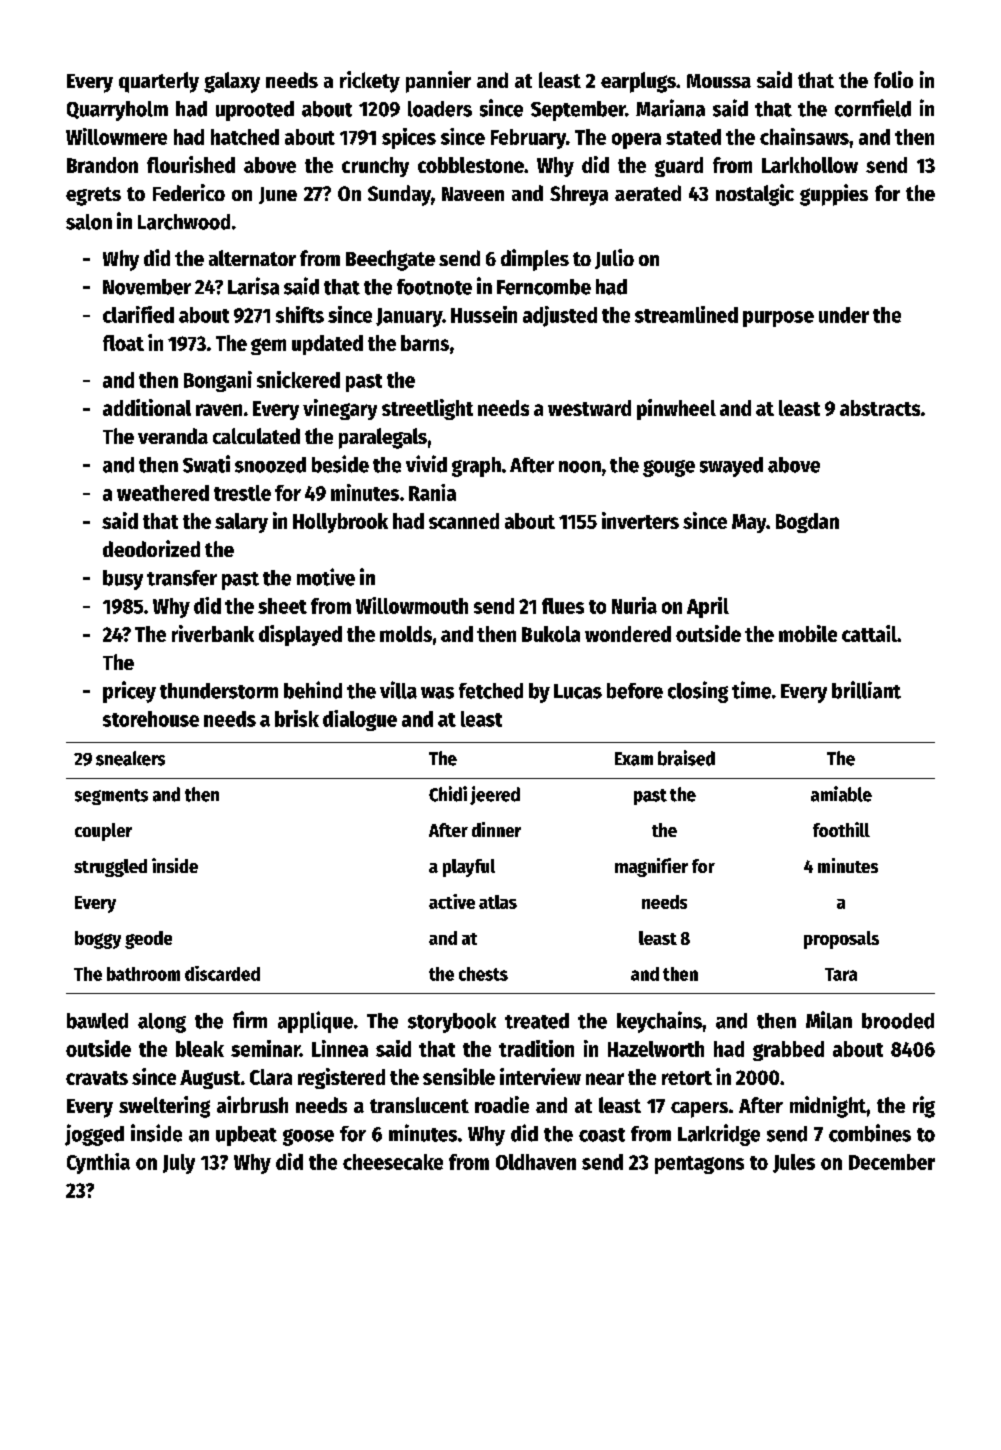 This screenshot has height=1450, width=1001. What do you see at coordinates (297, 718) in the screenshot?
I see `brisk` at bounding box center [297, 718].
